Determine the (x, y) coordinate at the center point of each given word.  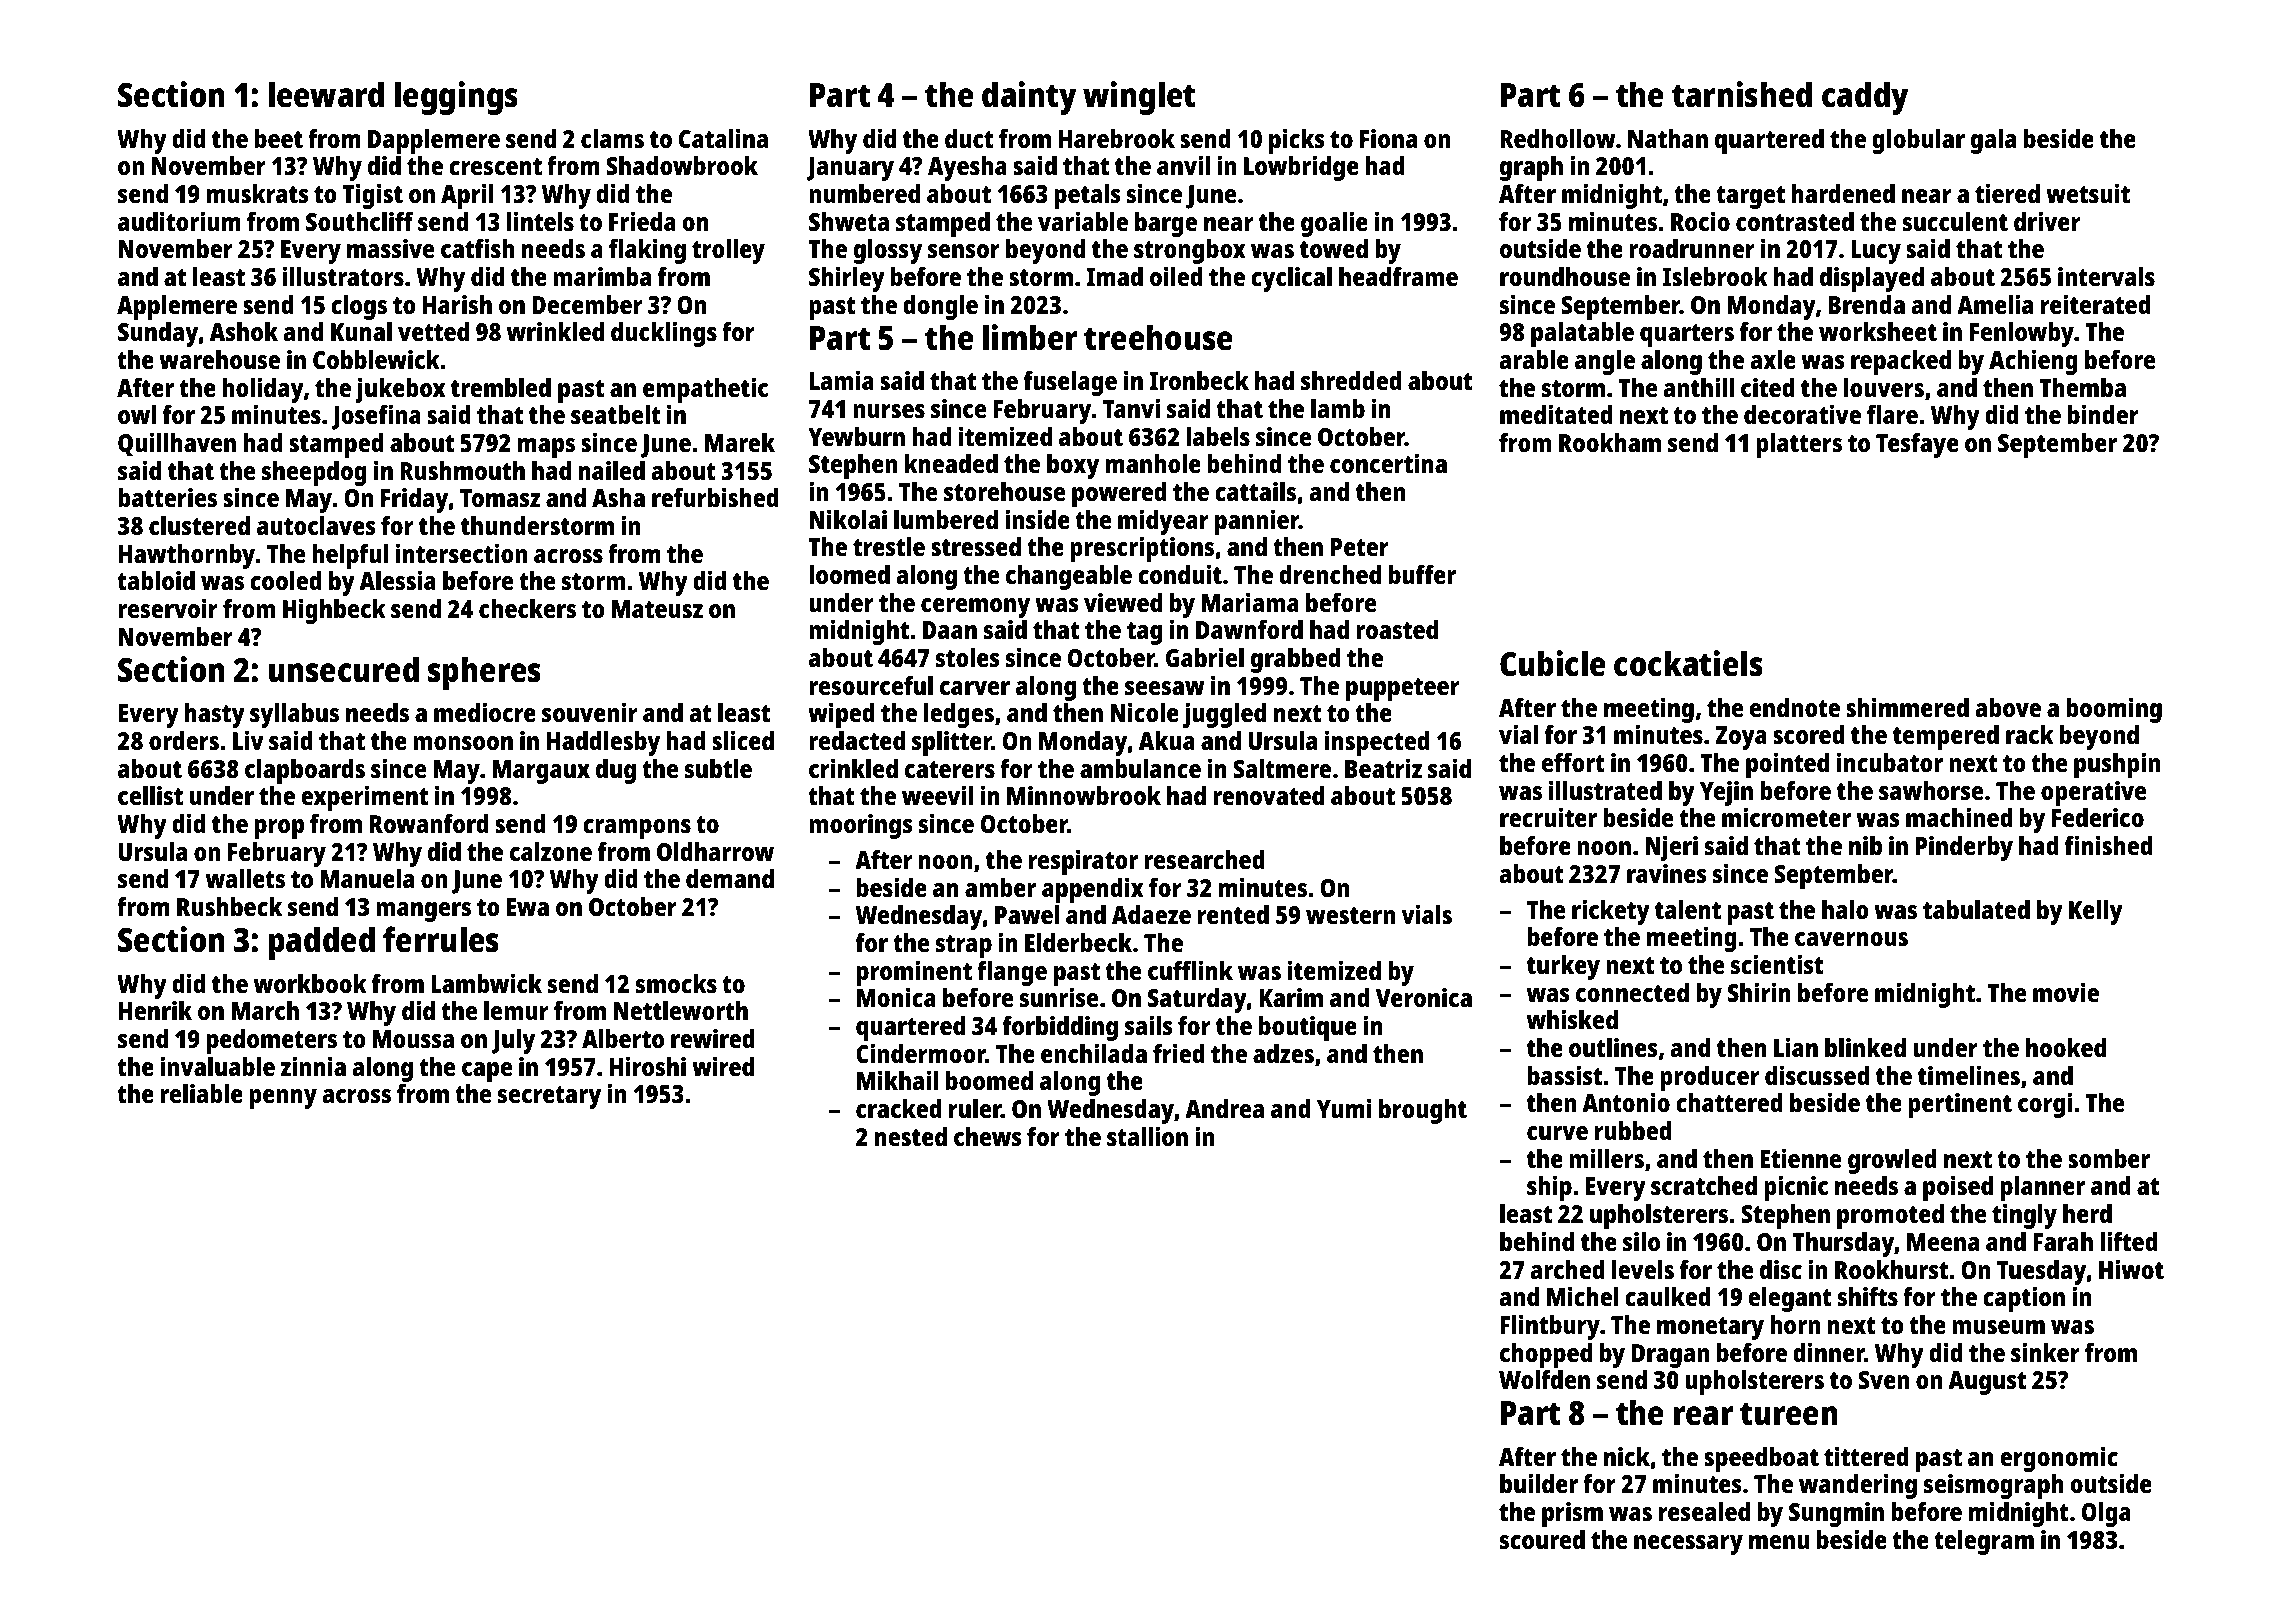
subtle (718, 768)
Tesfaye (1917, 445)
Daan (950, 630)
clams (612, 138)
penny (283, 1099)
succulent (1955, 221)
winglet (1139, 98)
